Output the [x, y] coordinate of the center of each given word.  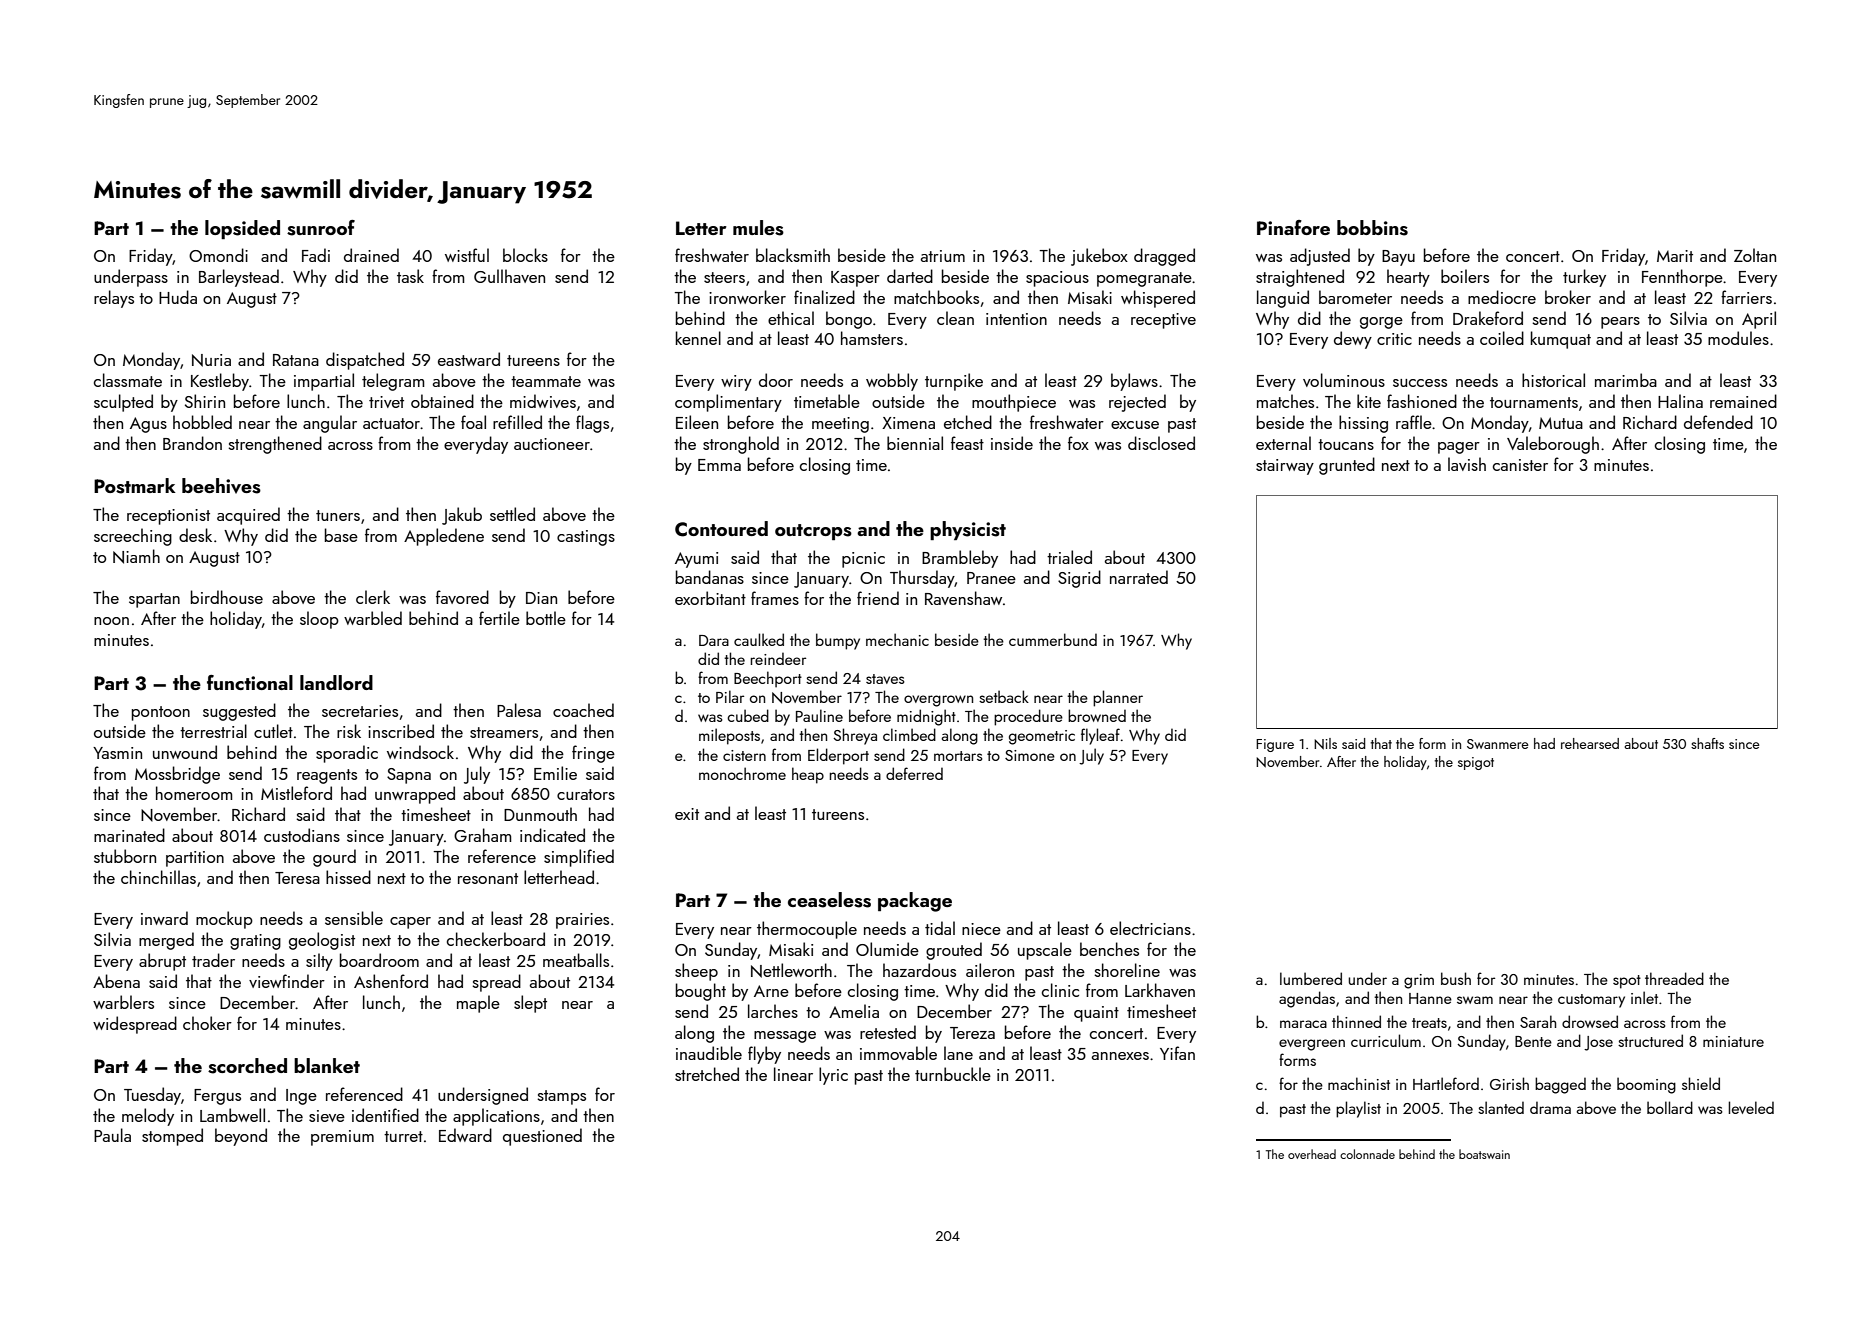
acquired [248, 516]
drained [371, 255]
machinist [1359, 1083]
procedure [1028, 717]
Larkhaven [1160, 990]
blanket [327, 1065]
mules [758, 228]
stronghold [741, 445]
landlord [336, 682]
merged [166, 941]
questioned [542, 1137]
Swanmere [1497, 744]
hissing [1363, 424]
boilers [1465, 276]
